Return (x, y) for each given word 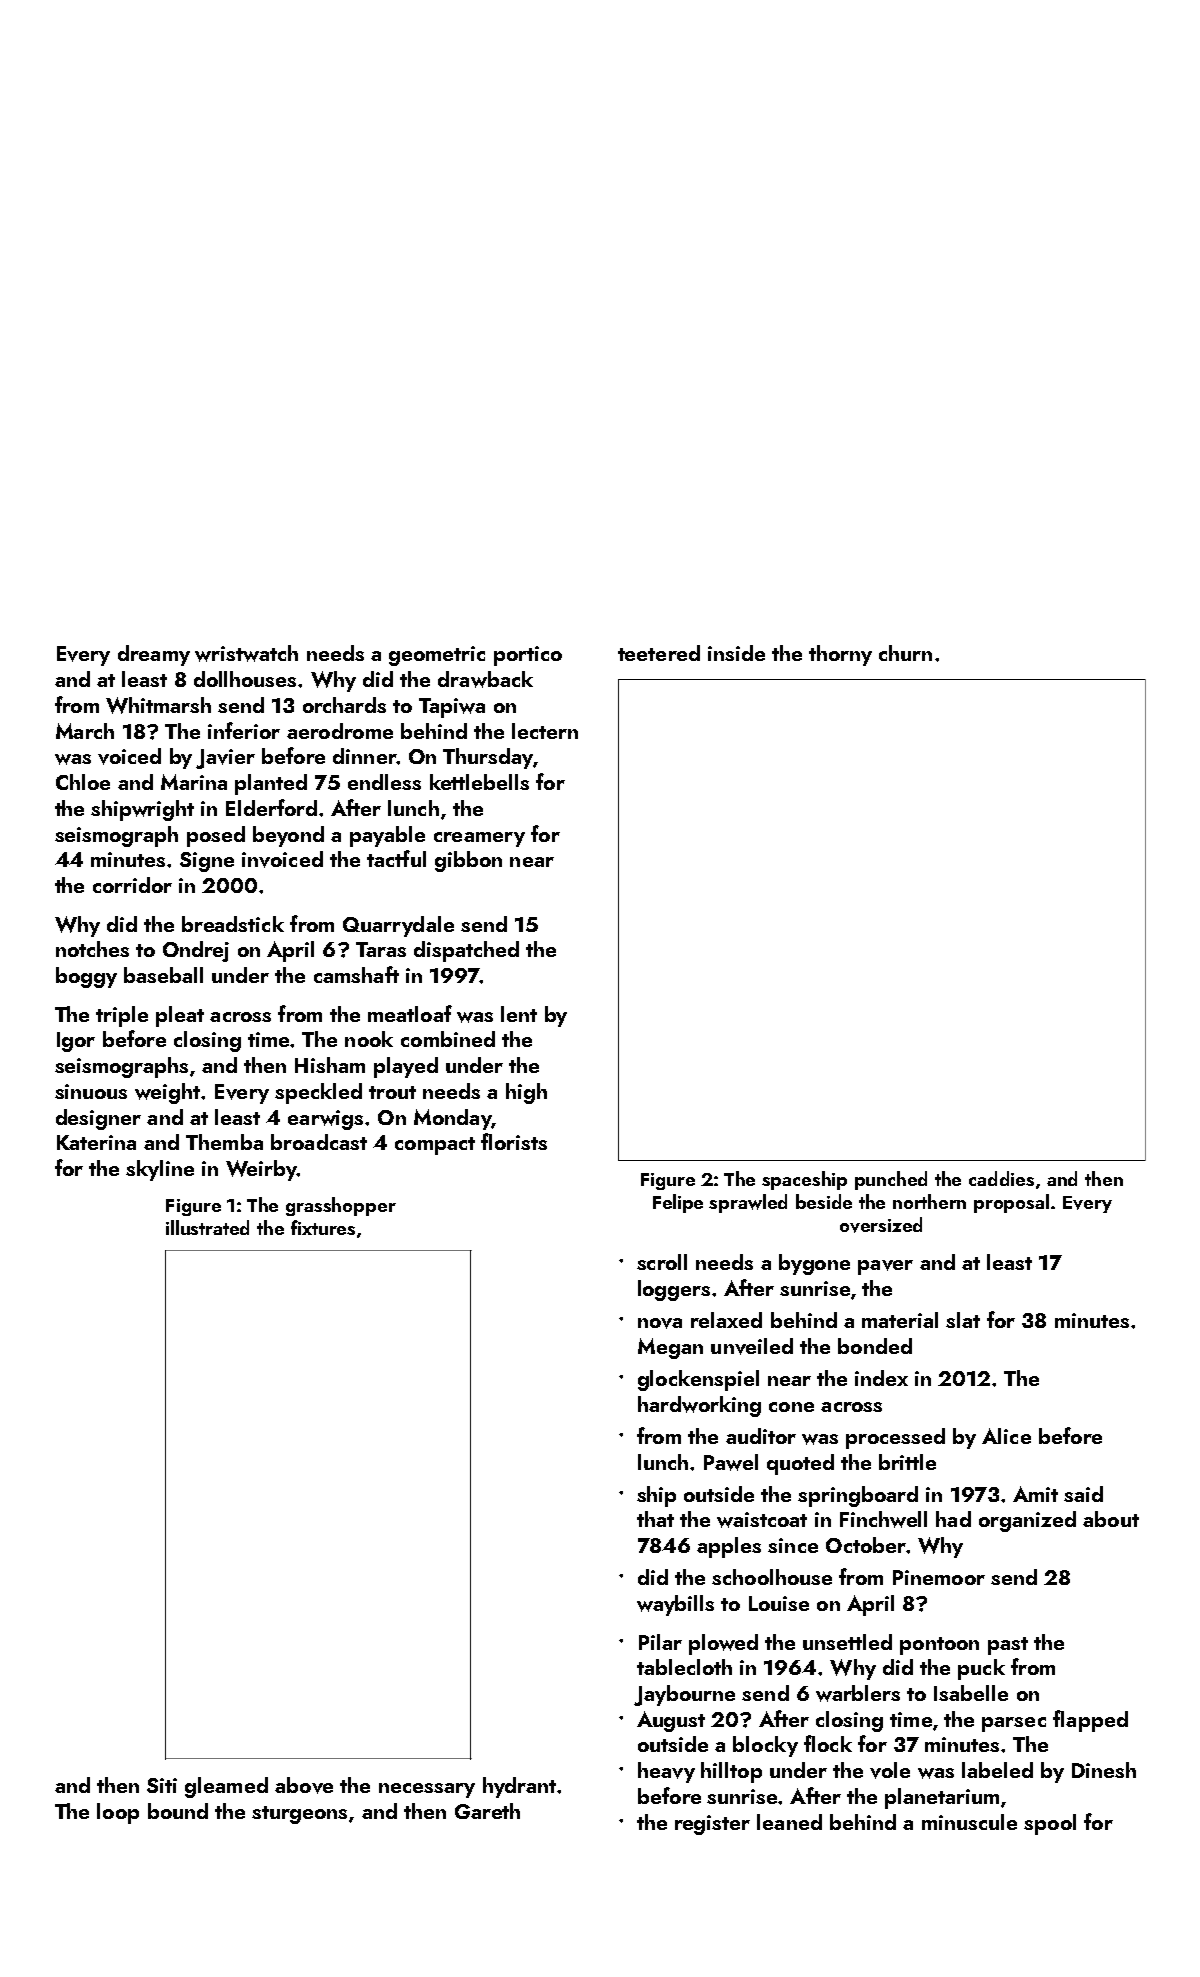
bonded (875, 1346)
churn (905, 653)
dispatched (466, 951)
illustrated (207, 1227)
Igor (76, 1042)
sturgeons (299, 1815)
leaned (789, 1822)
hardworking (699, 1406)
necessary (427, 1790)
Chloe (83, 782)
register (712, 1825)
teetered (659, 653)
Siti (162, 1785)
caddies (1001, 1178)
